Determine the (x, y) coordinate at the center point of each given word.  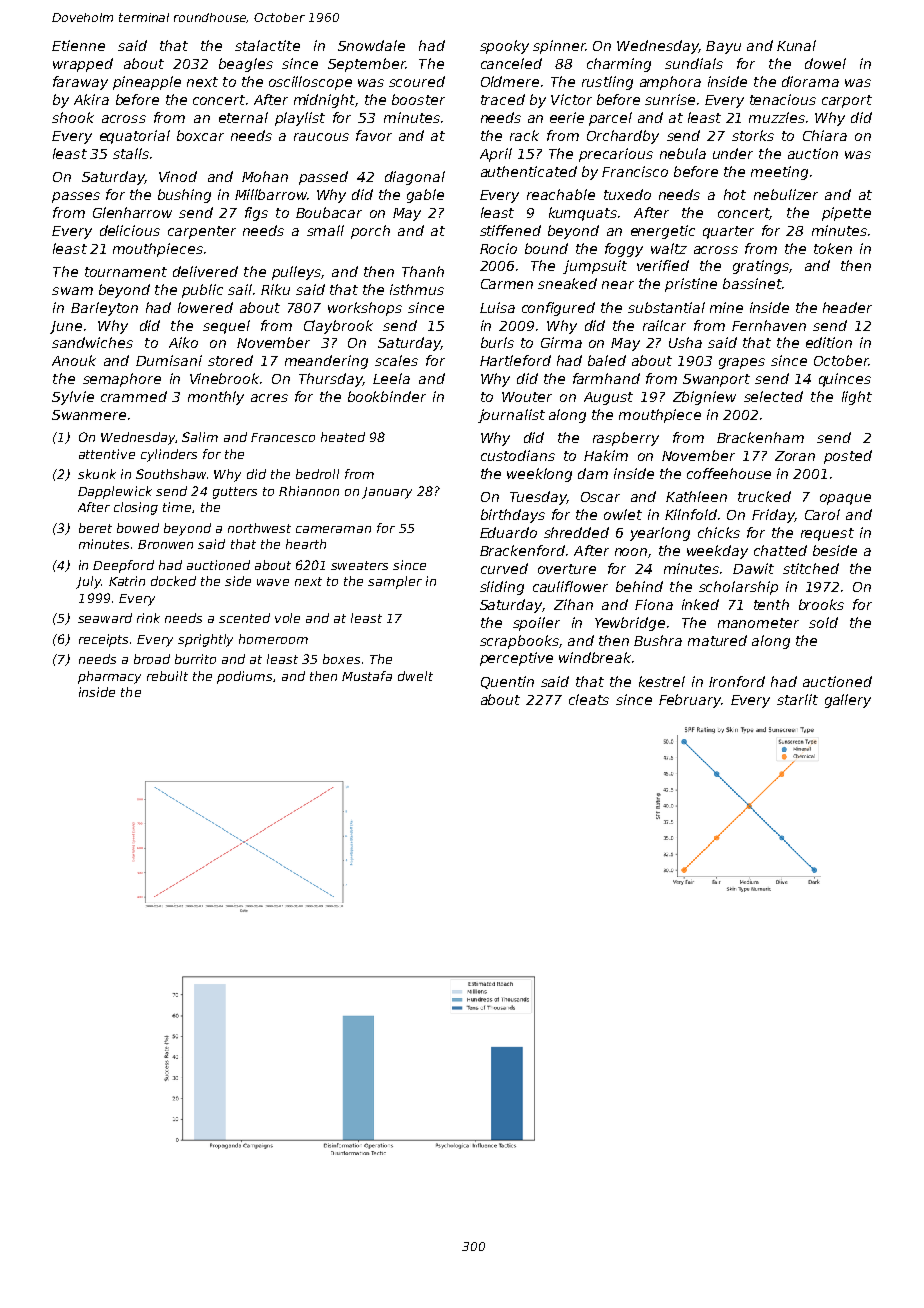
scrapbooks (519, 642)
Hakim (606, 455)
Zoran (795, 456)
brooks (821, 604)
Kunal (796, 45)
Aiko (183, 342)
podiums (244, 677)
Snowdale (371, 45)
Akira (91, 99)
